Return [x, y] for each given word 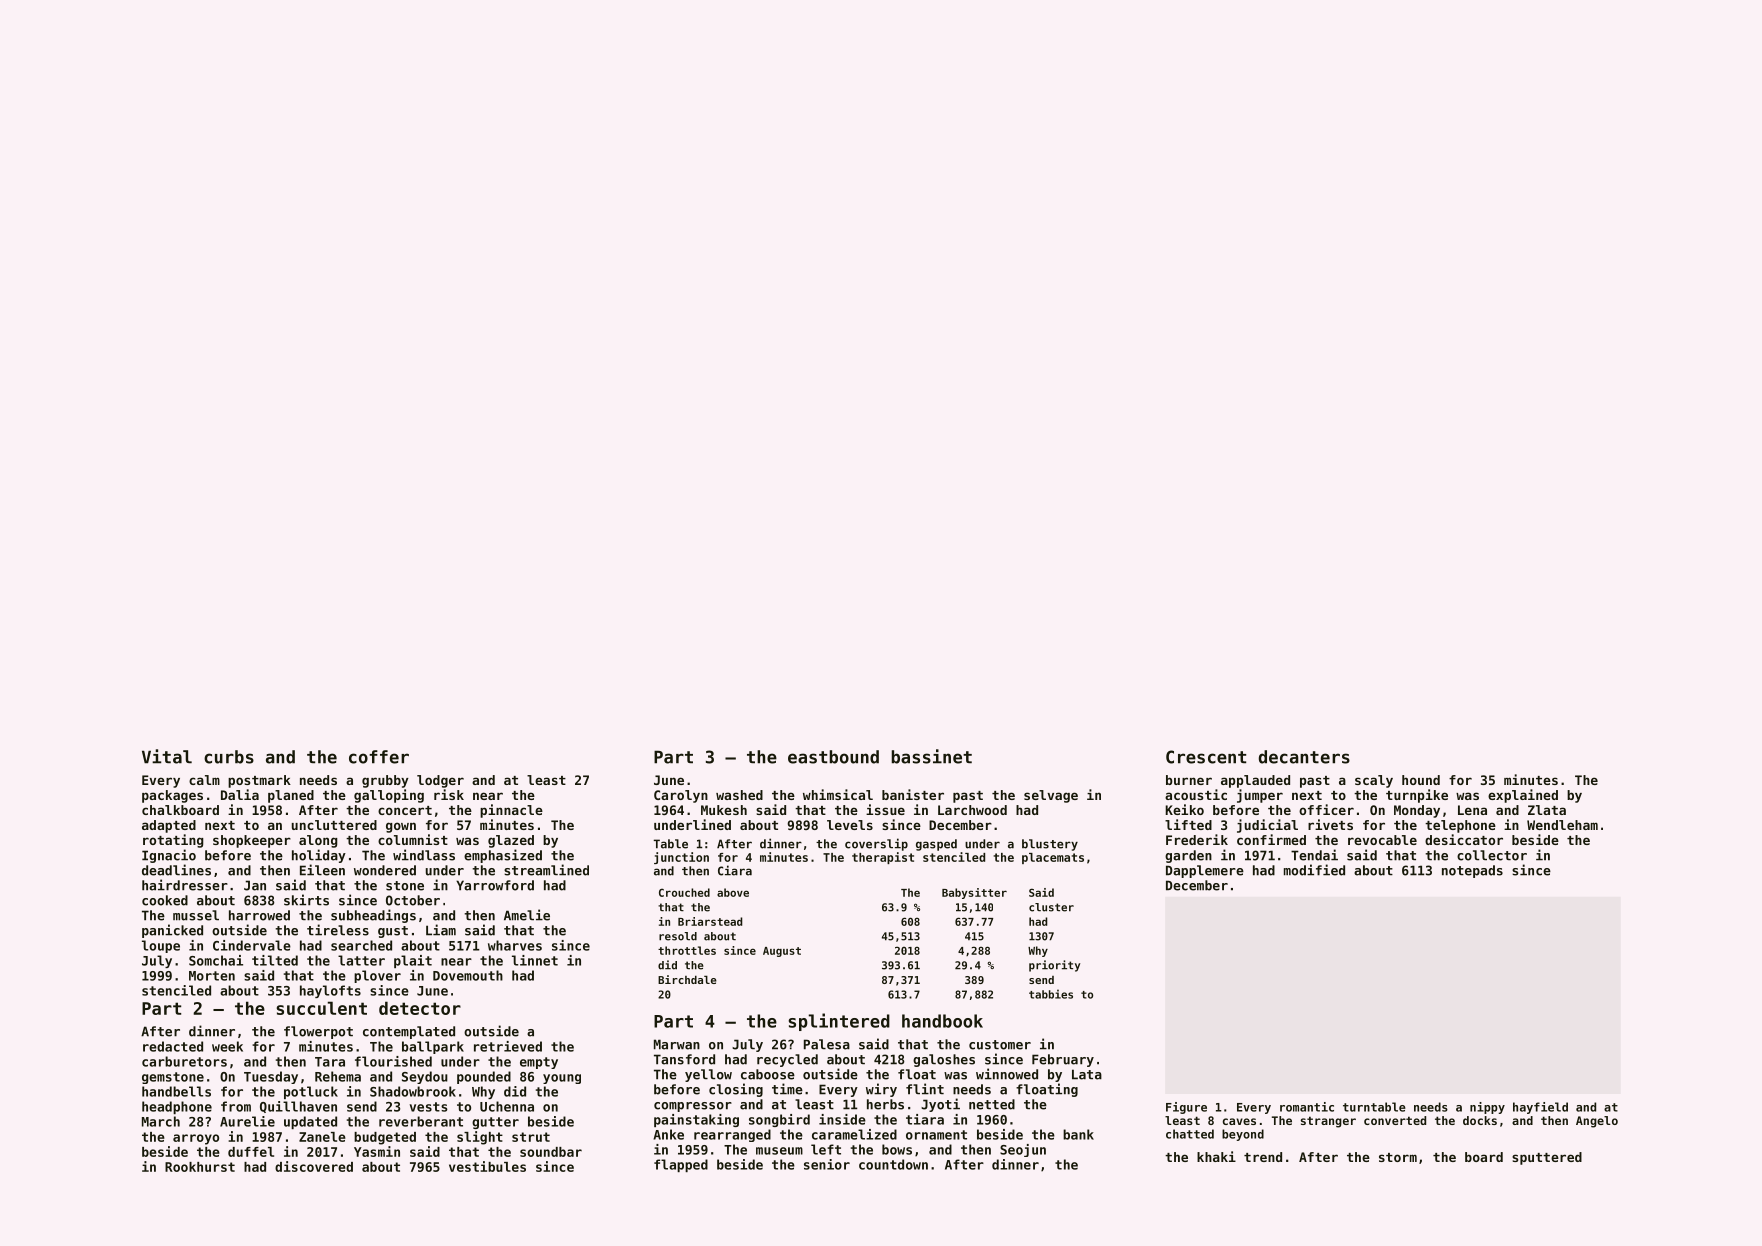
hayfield [1540, 1108]
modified [1314, 870]
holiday [319, 856]
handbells [176, 1091]
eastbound [833, 757]
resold [678, 936]
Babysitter [974, 893]
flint [925, 1089]
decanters [1304, 757]
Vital [167, 756]
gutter [495, 1123]
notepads [1472, 871]
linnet [535, 960]
